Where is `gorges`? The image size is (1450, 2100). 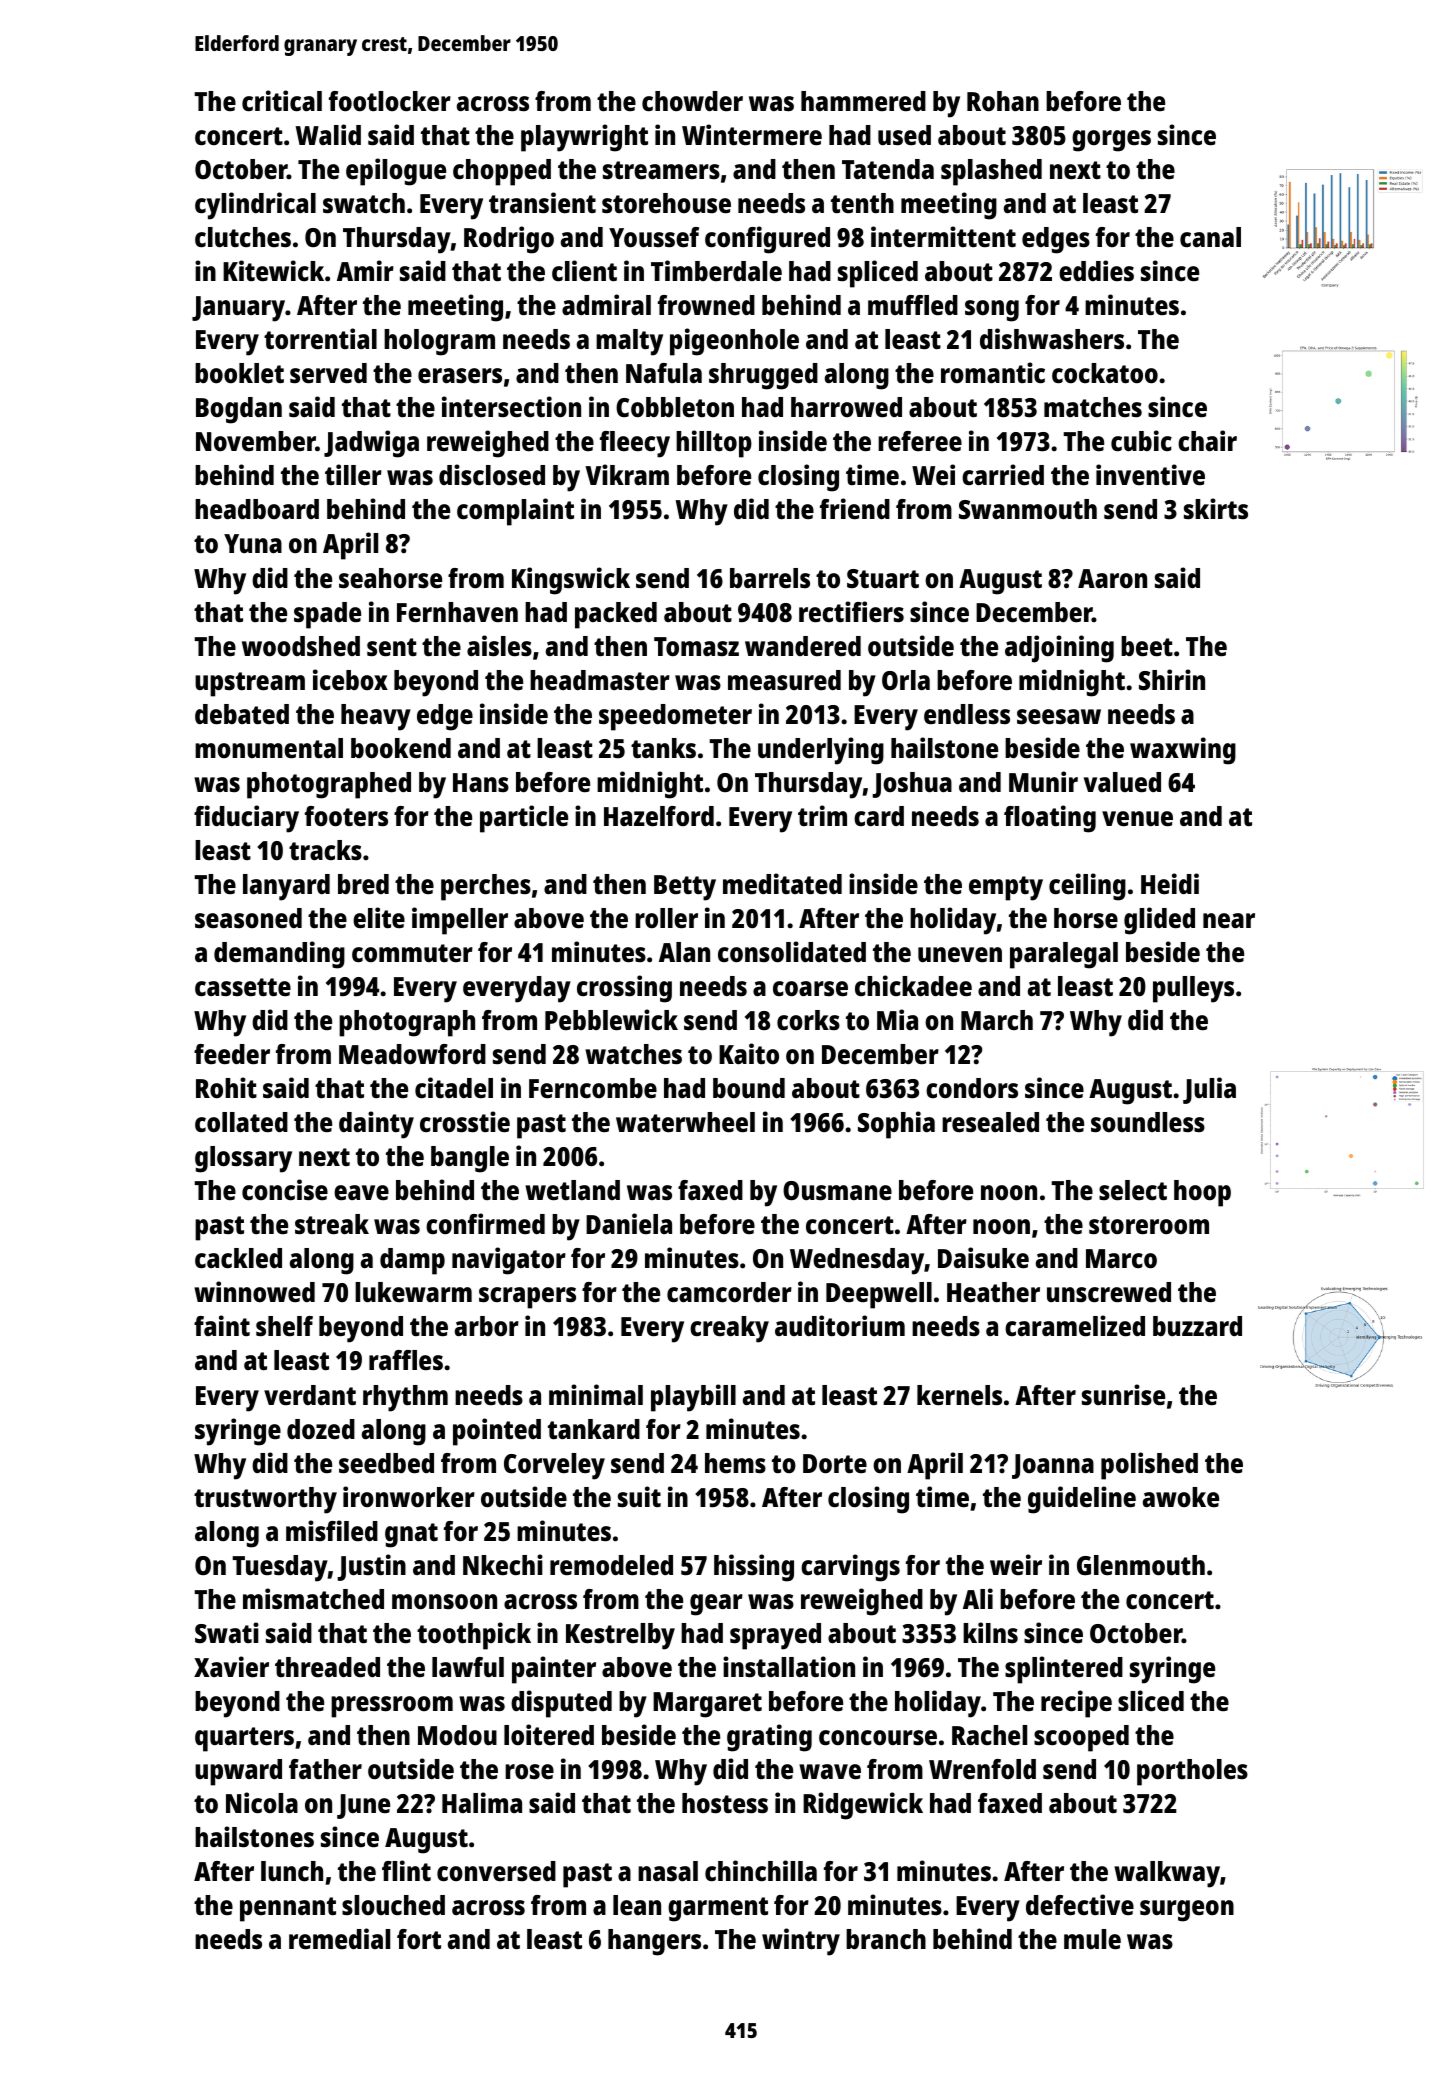 gorges is located at coordinates (1111, 141).
